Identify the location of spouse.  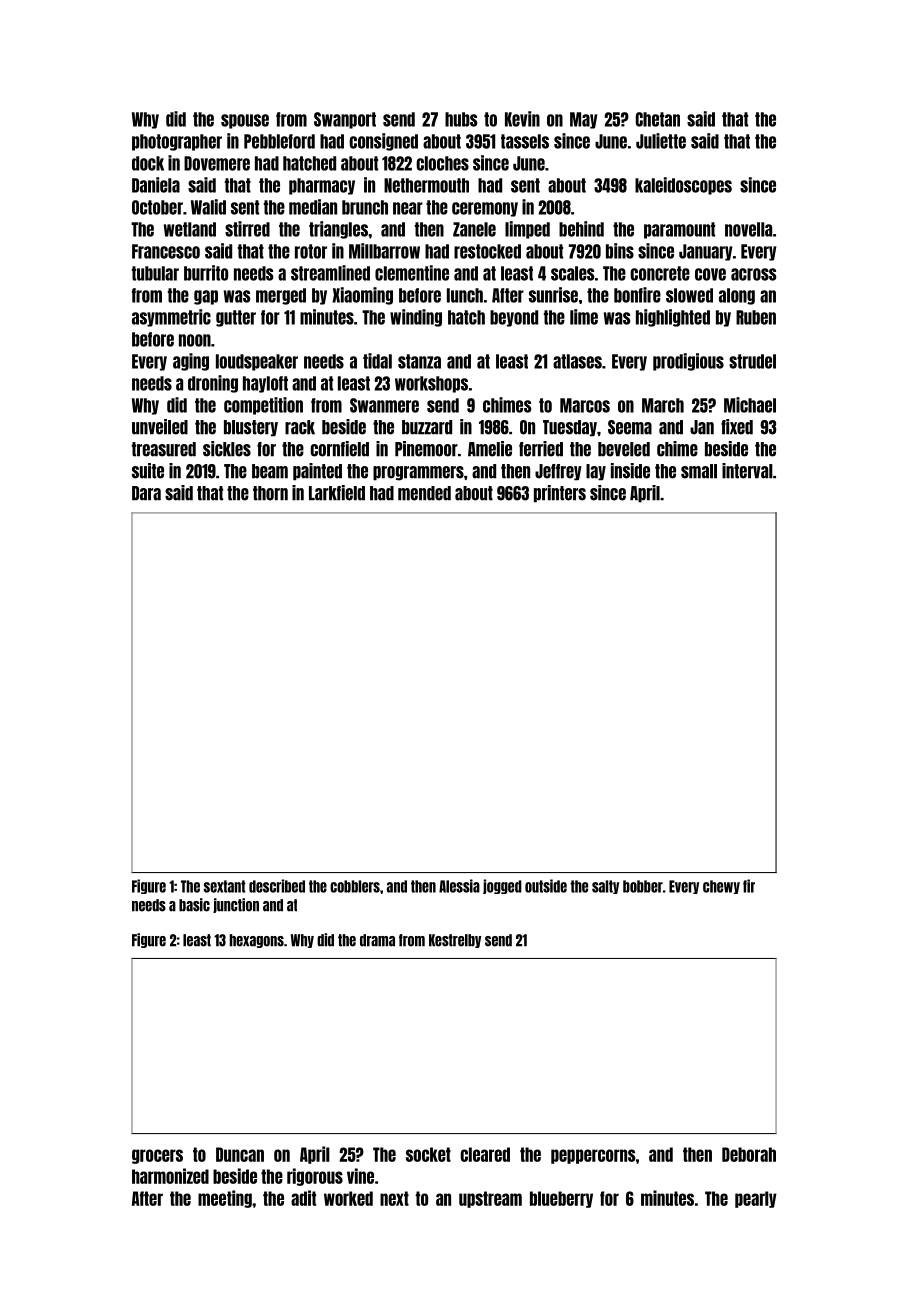
(245, 121).
